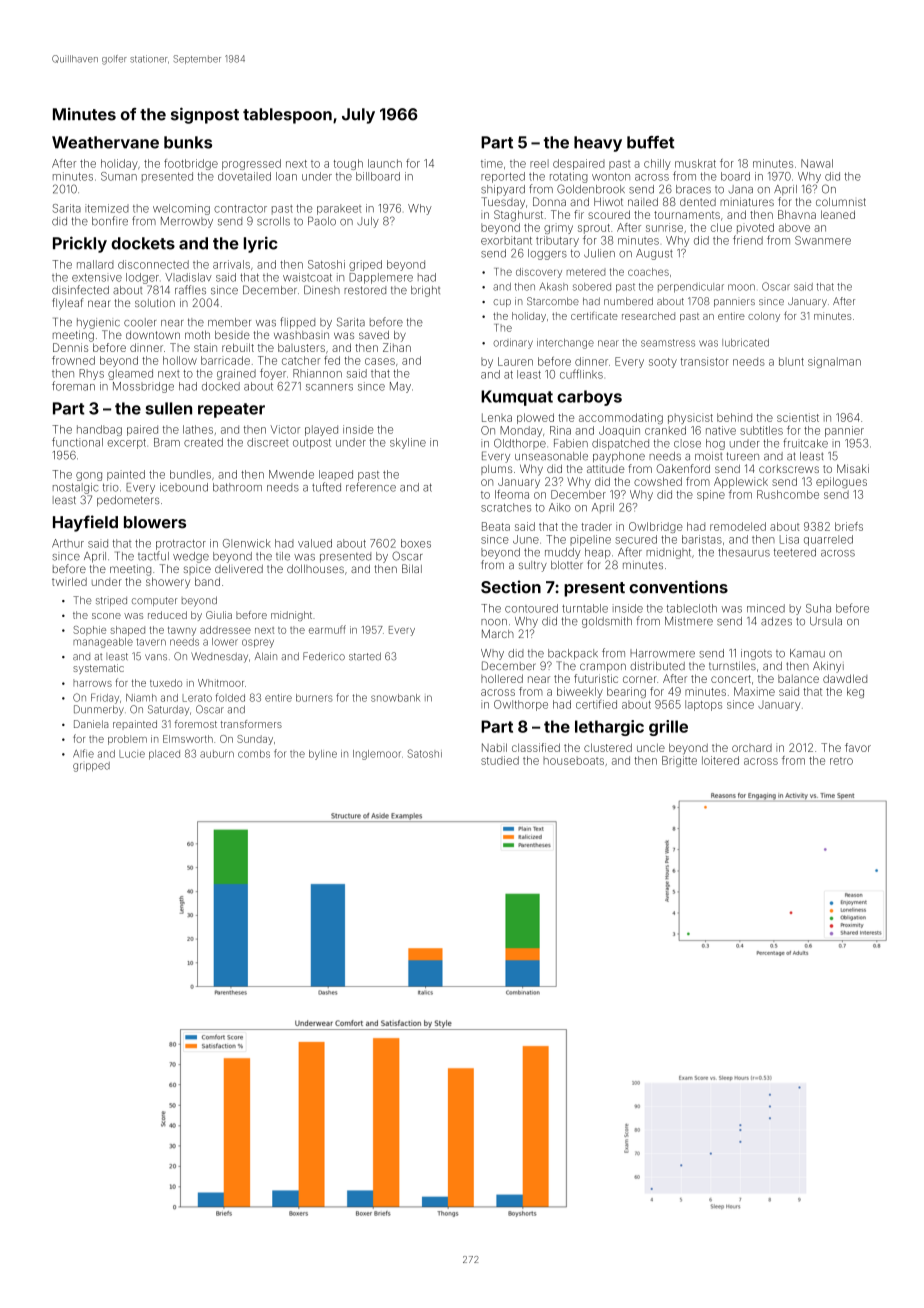 Image resolution: width=924 pixels, height=1308 pixels. What do you see at coordinates (506, 240) in the image?
I see `exorbitant` at bounding box center [506, 240].
